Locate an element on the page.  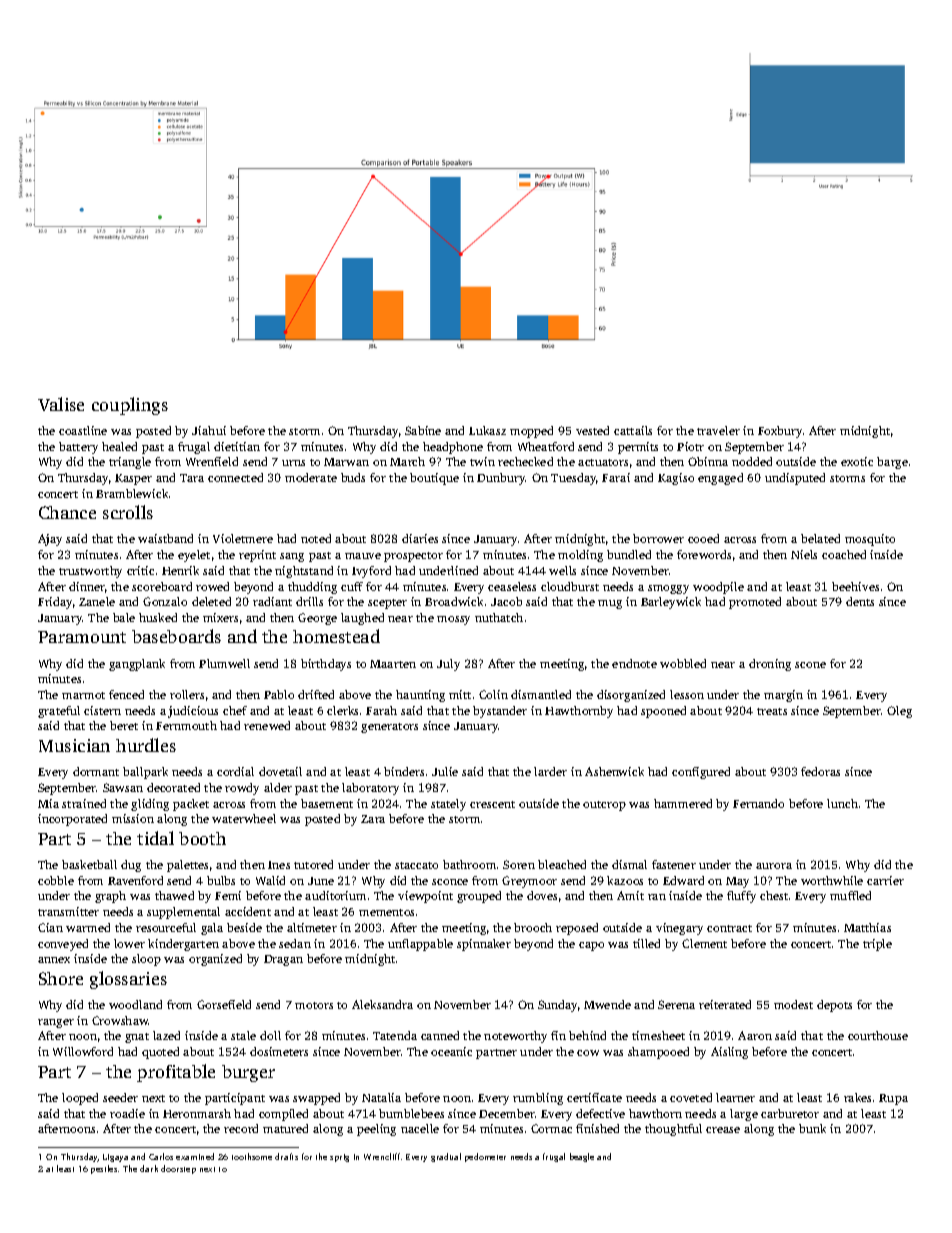
pestles is located at coordinates (104, 1169).
